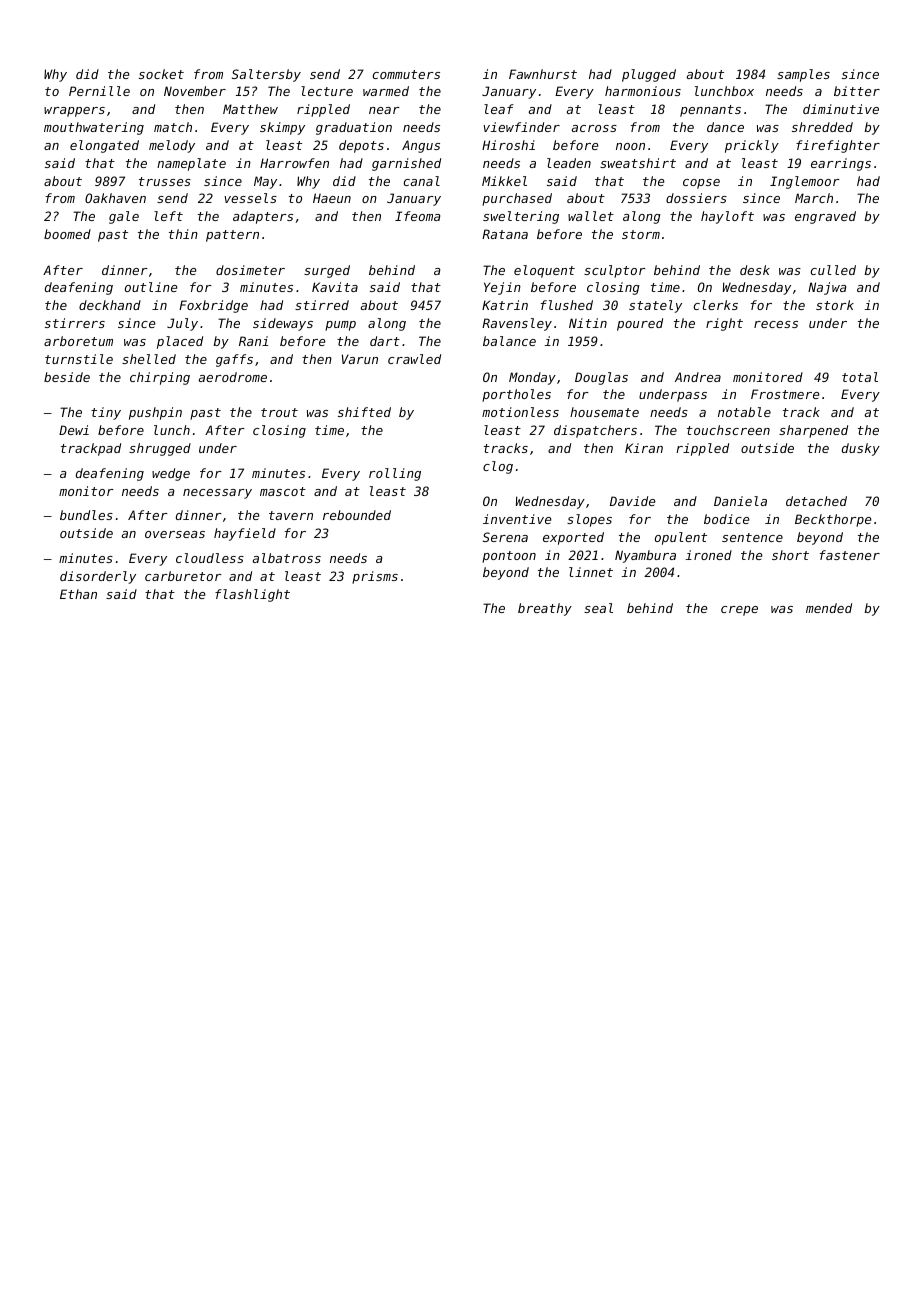 The image size is (924, 1308). Describe the element at coordinates (252, 595) in the screenshot. I see `flashlight` at that location.
